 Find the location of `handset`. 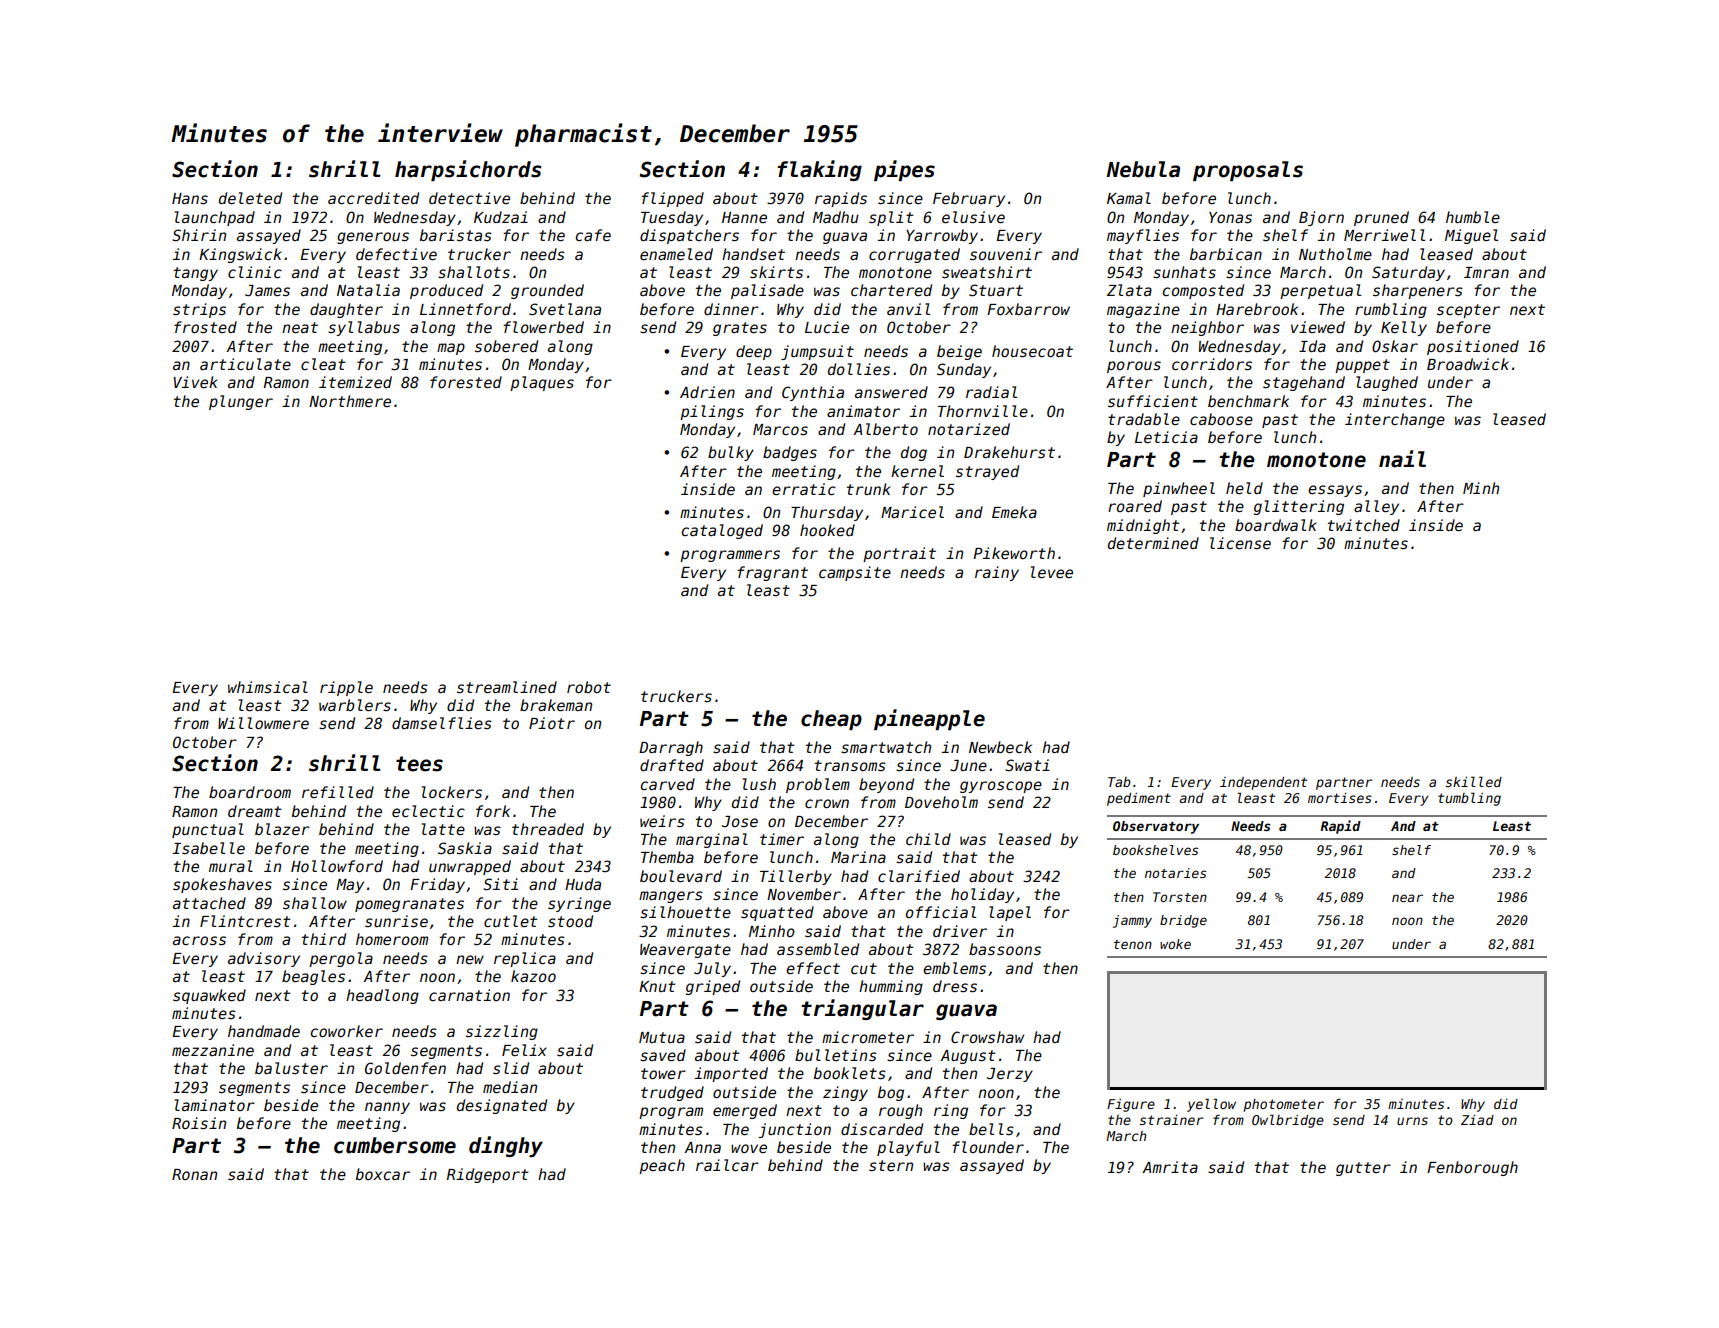

handset is located at coordinates (753, 254).
